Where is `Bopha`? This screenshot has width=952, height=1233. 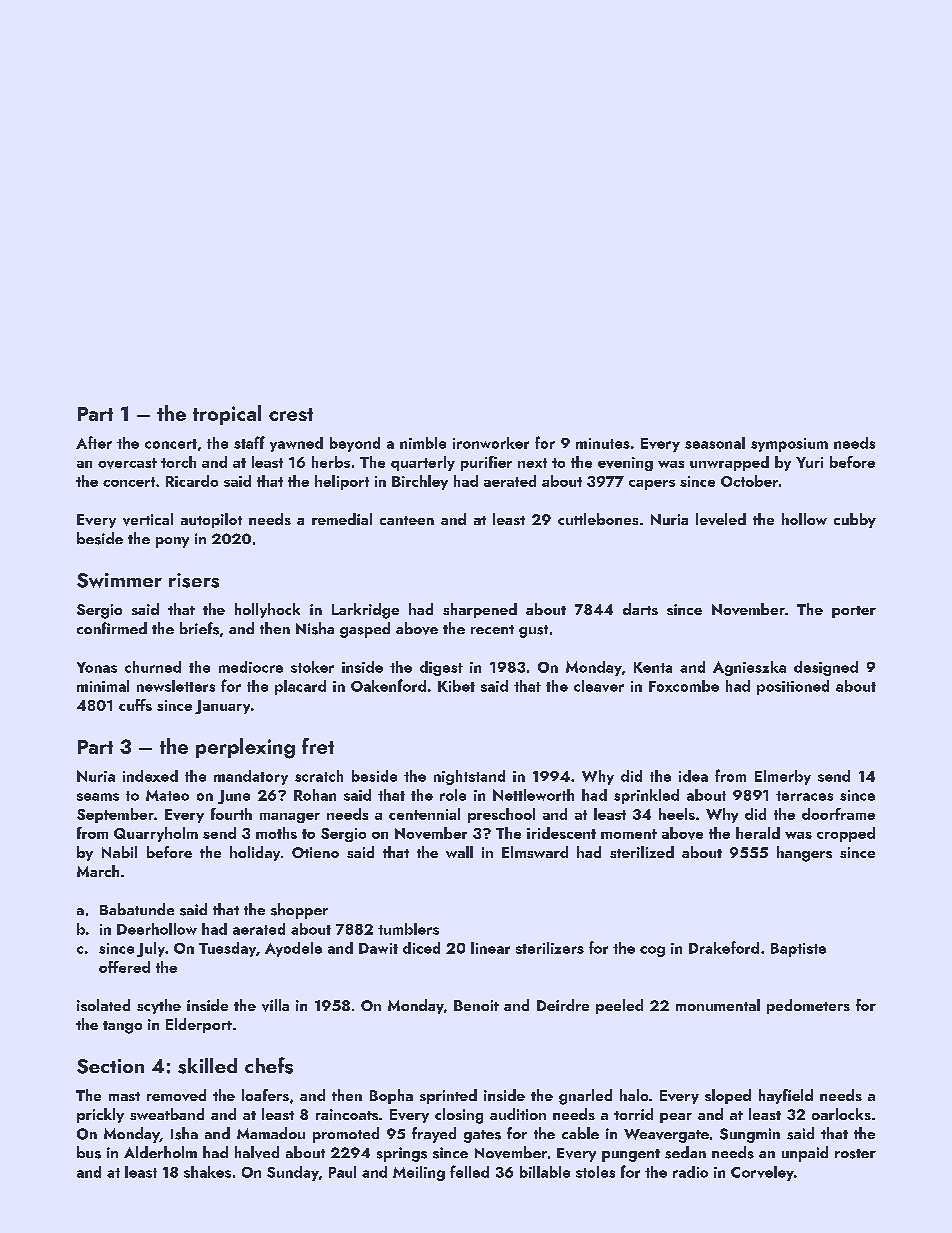
Bopha is located at coordinates (391, 1096).
